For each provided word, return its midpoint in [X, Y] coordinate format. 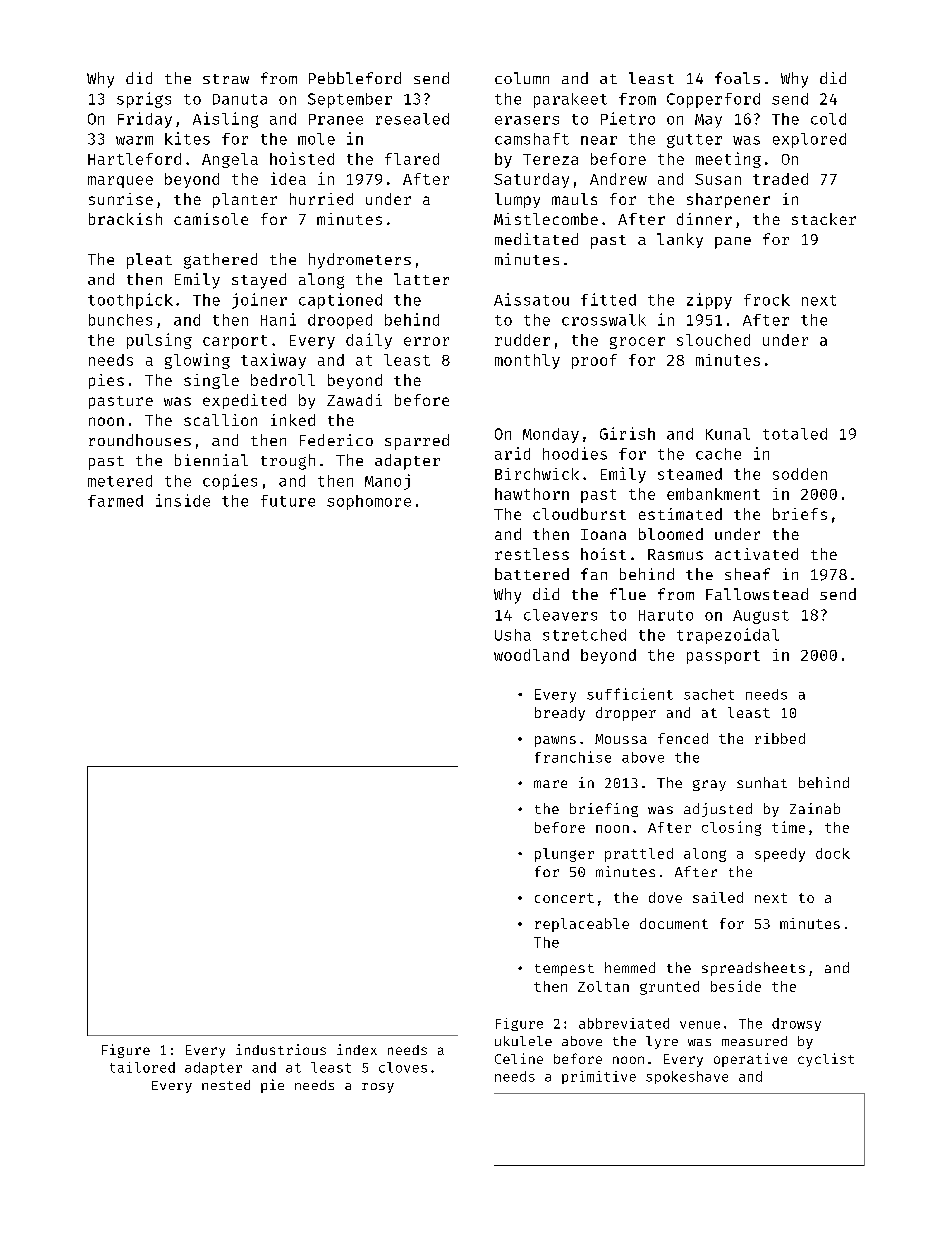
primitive [599, 1077]
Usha [513, 635]
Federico [336, 440]
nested [226, 1085]
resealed [412, 119]
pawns [555, 741]
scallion [220, 420]
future [288, 501]
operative [750, 1060]
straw [226, 79]
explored [809, 140]
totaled [795, 434]
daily [369, 341]
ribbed [780, 738]
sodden [800, 474]
